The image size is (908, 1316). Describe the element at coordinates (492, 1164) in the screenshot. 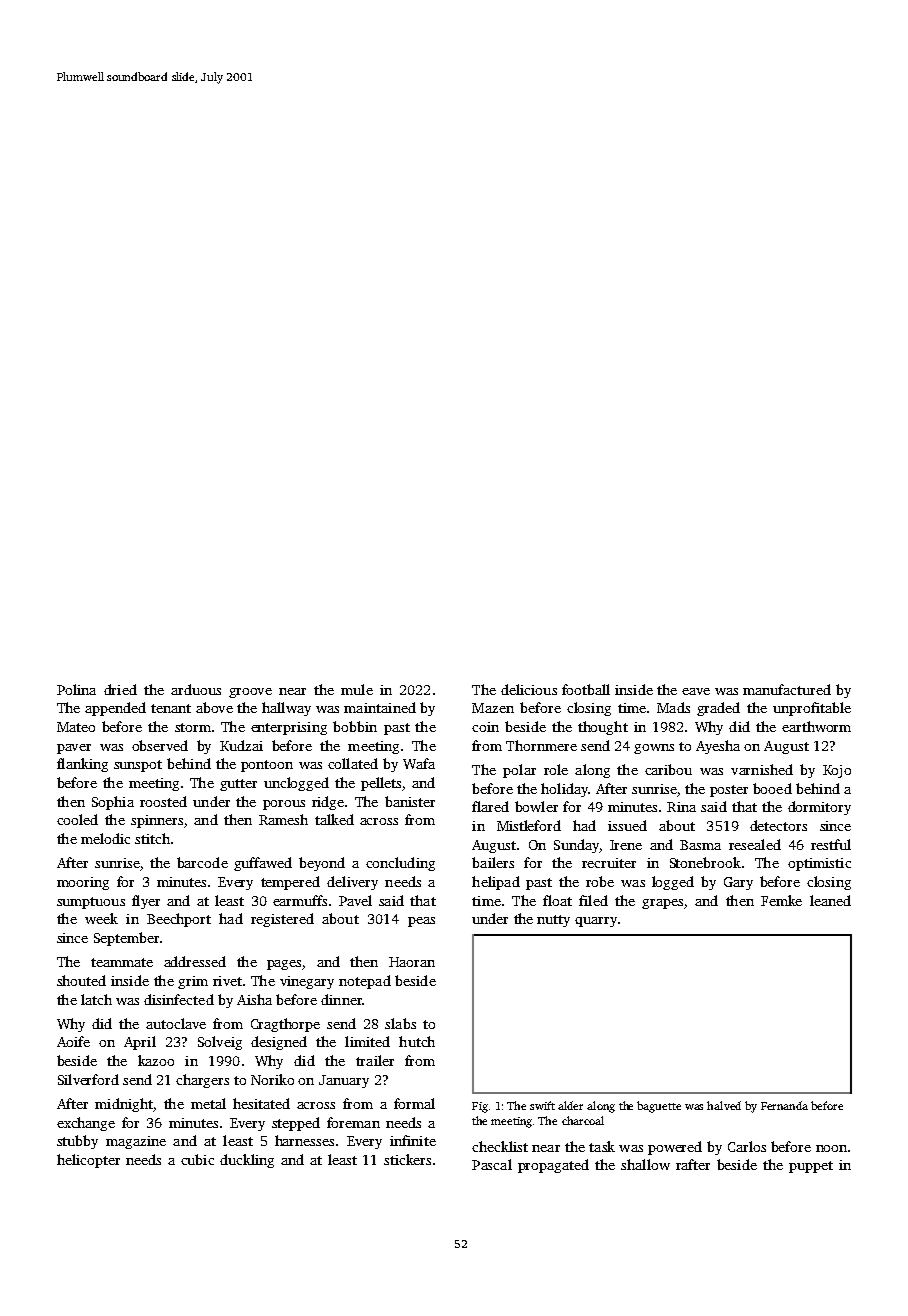

I see `Pascal` at that location.
